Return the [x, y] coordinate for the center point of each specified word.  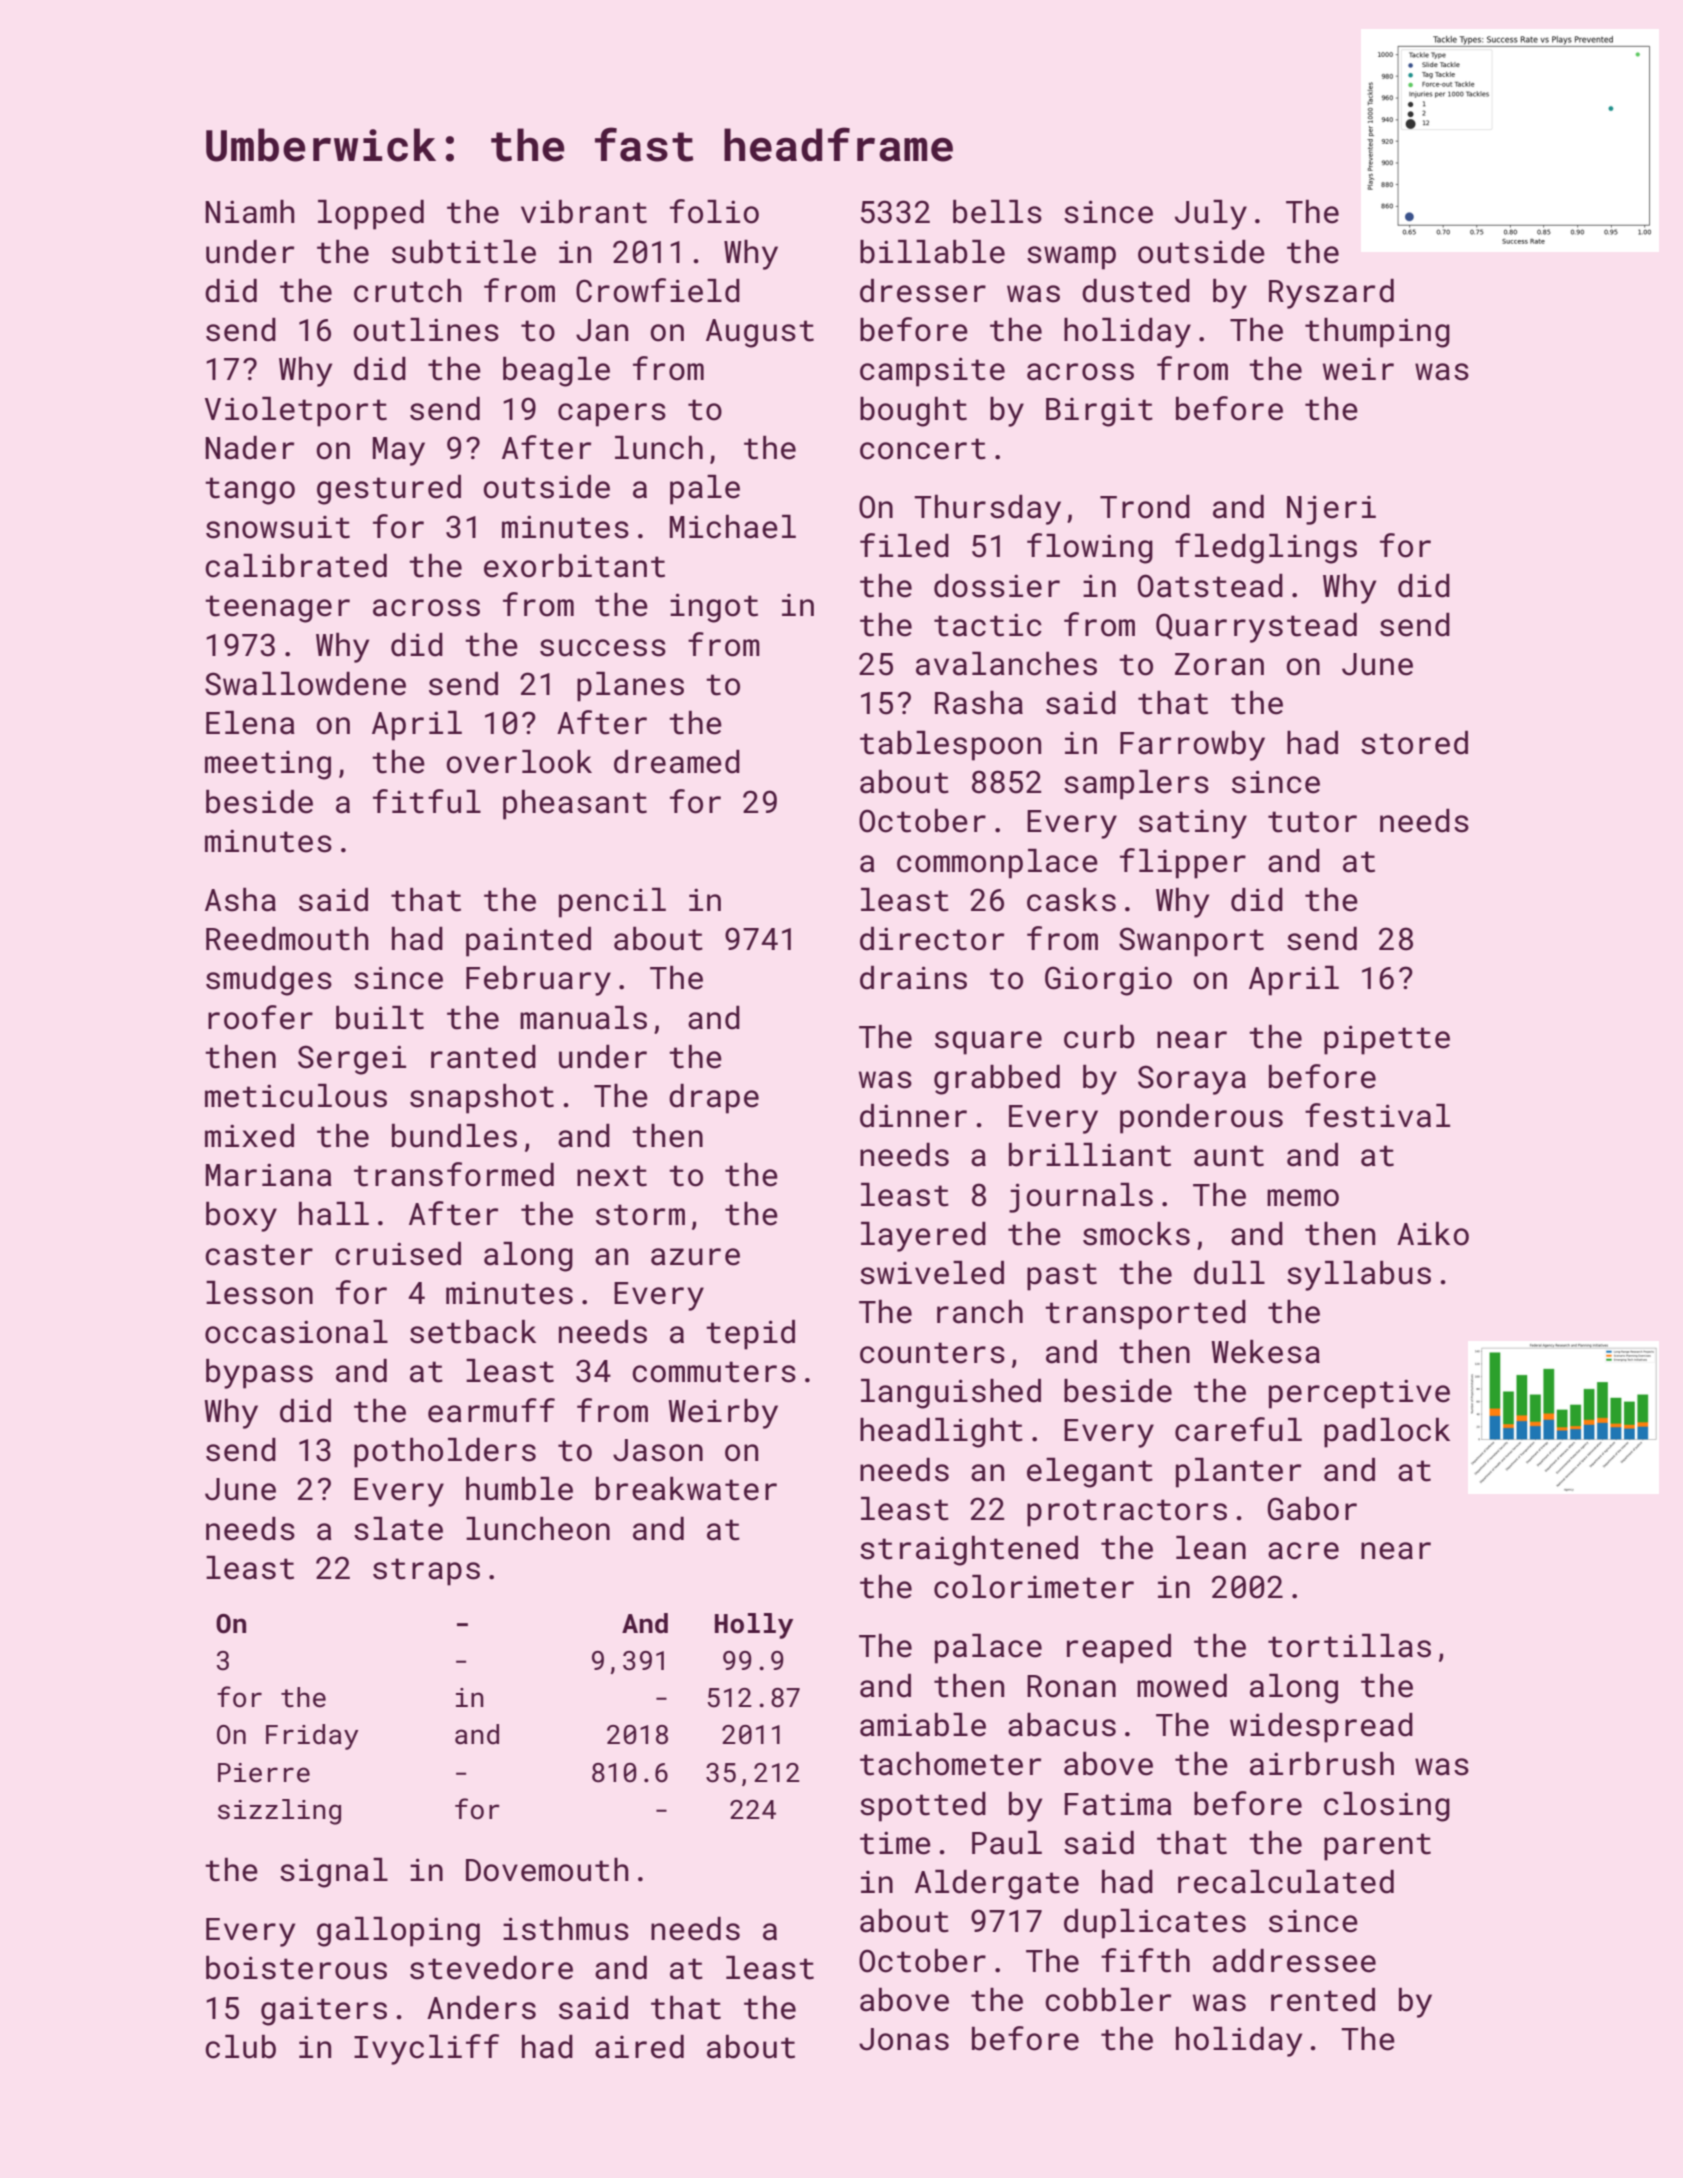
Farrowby [1192, 746]
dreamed [677, 762]
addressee [1294, 1961]
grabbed [997, 1080]
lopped [371, 215]
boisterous [296, 1968]
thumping [1377, 333]
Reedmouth [287, 939]
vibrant [584, 212]
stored [1414, 743]
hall [334, 1214]
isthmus [566, 1929]
